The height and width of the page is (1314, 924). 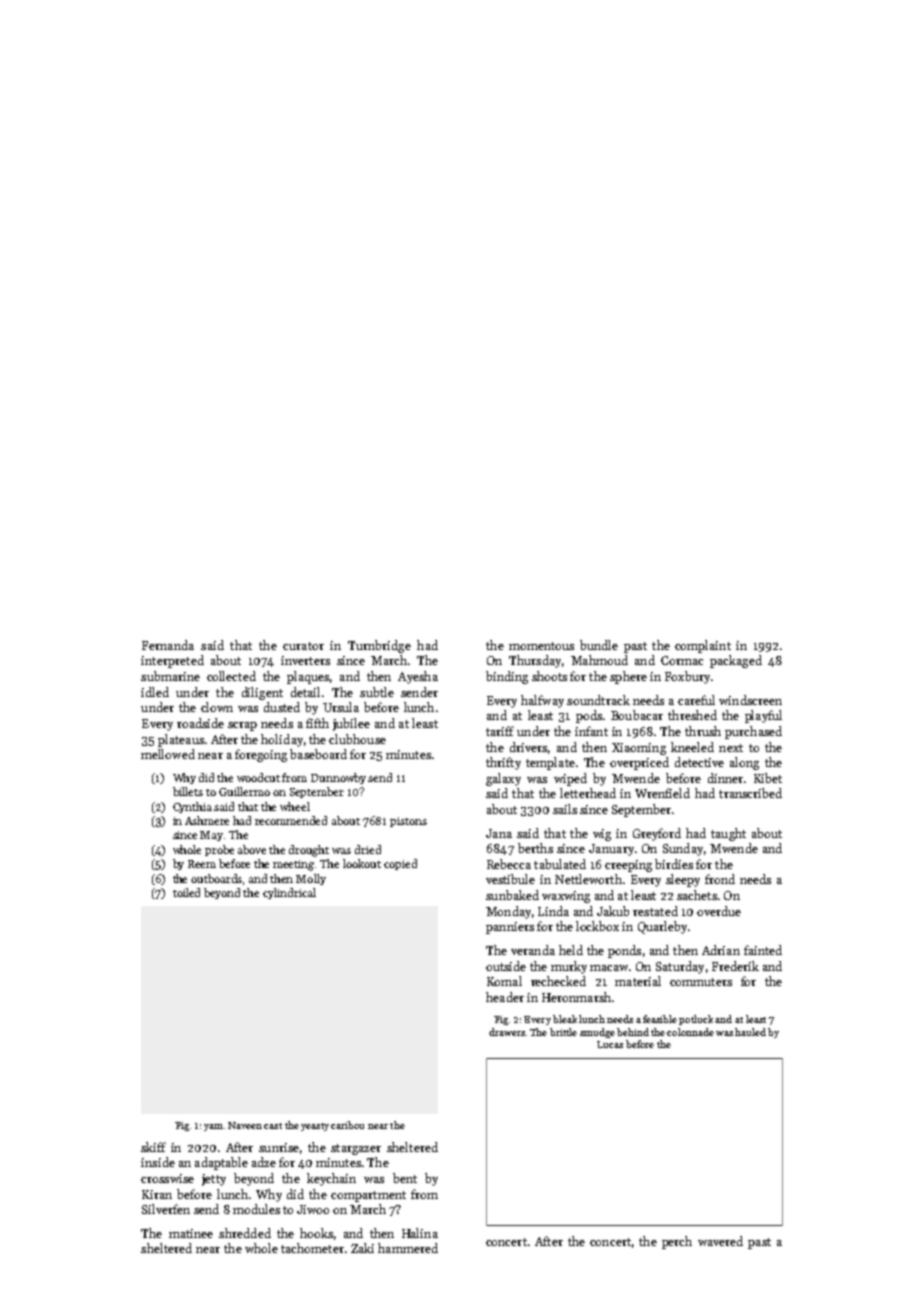 What do you see at coordinates (186, 892) in the page?
I see `toiled` at bounding box center [186, 892].
